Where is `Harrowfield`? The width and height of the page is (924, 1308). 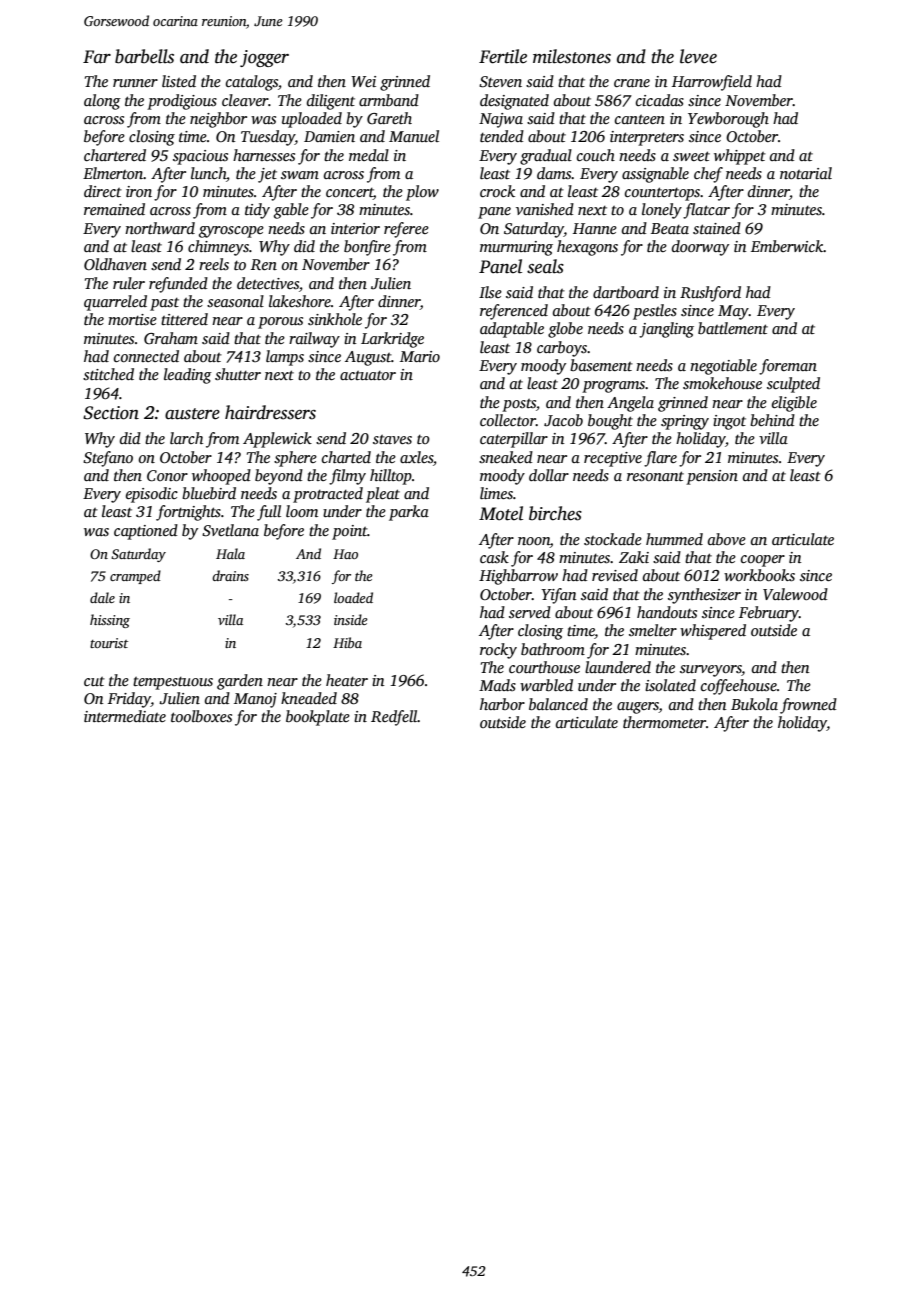
Harrowfield is located at coordinates (712, 83).
